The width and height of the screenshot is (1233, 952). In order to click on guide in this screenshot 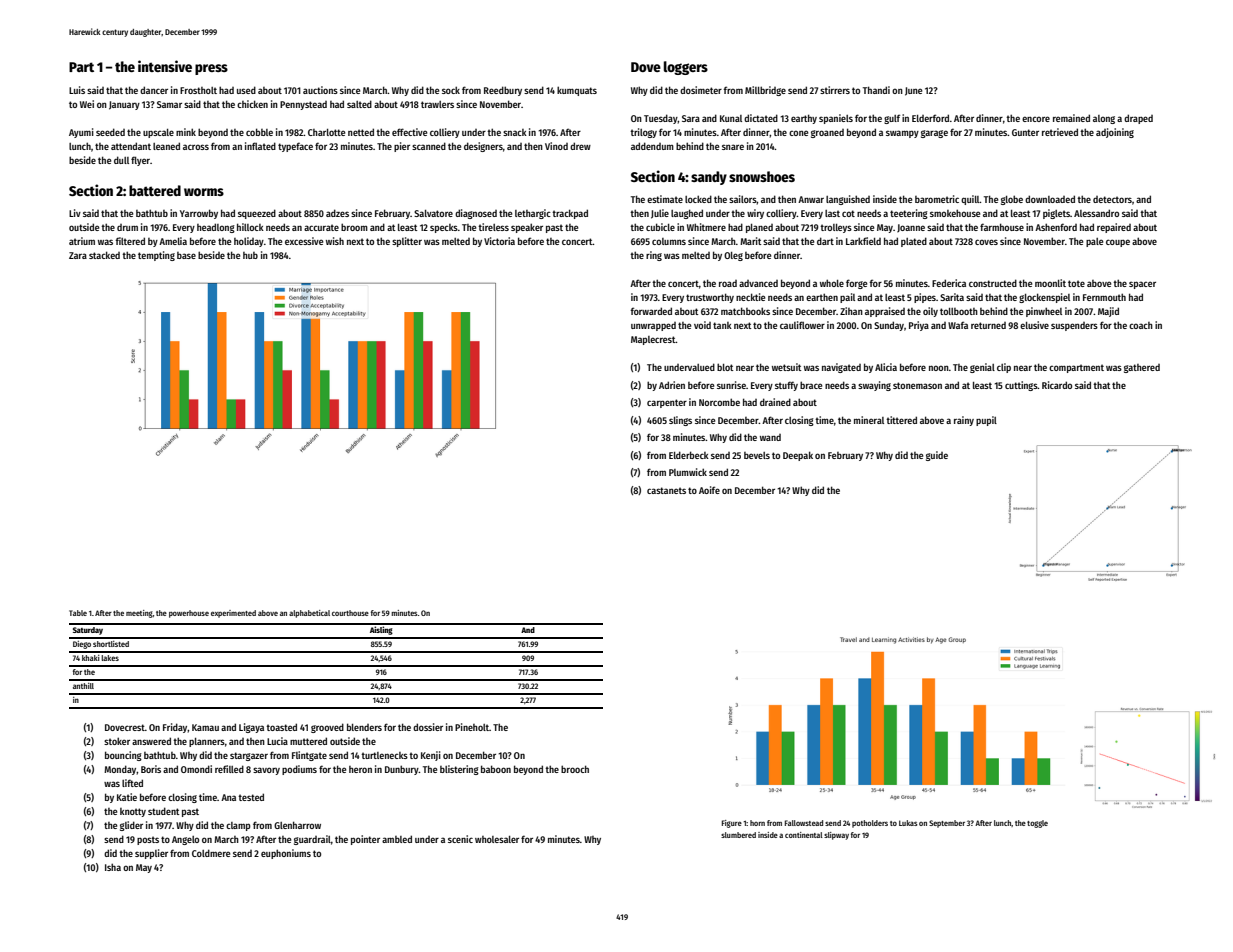, I will do `click(937, 456)`.
